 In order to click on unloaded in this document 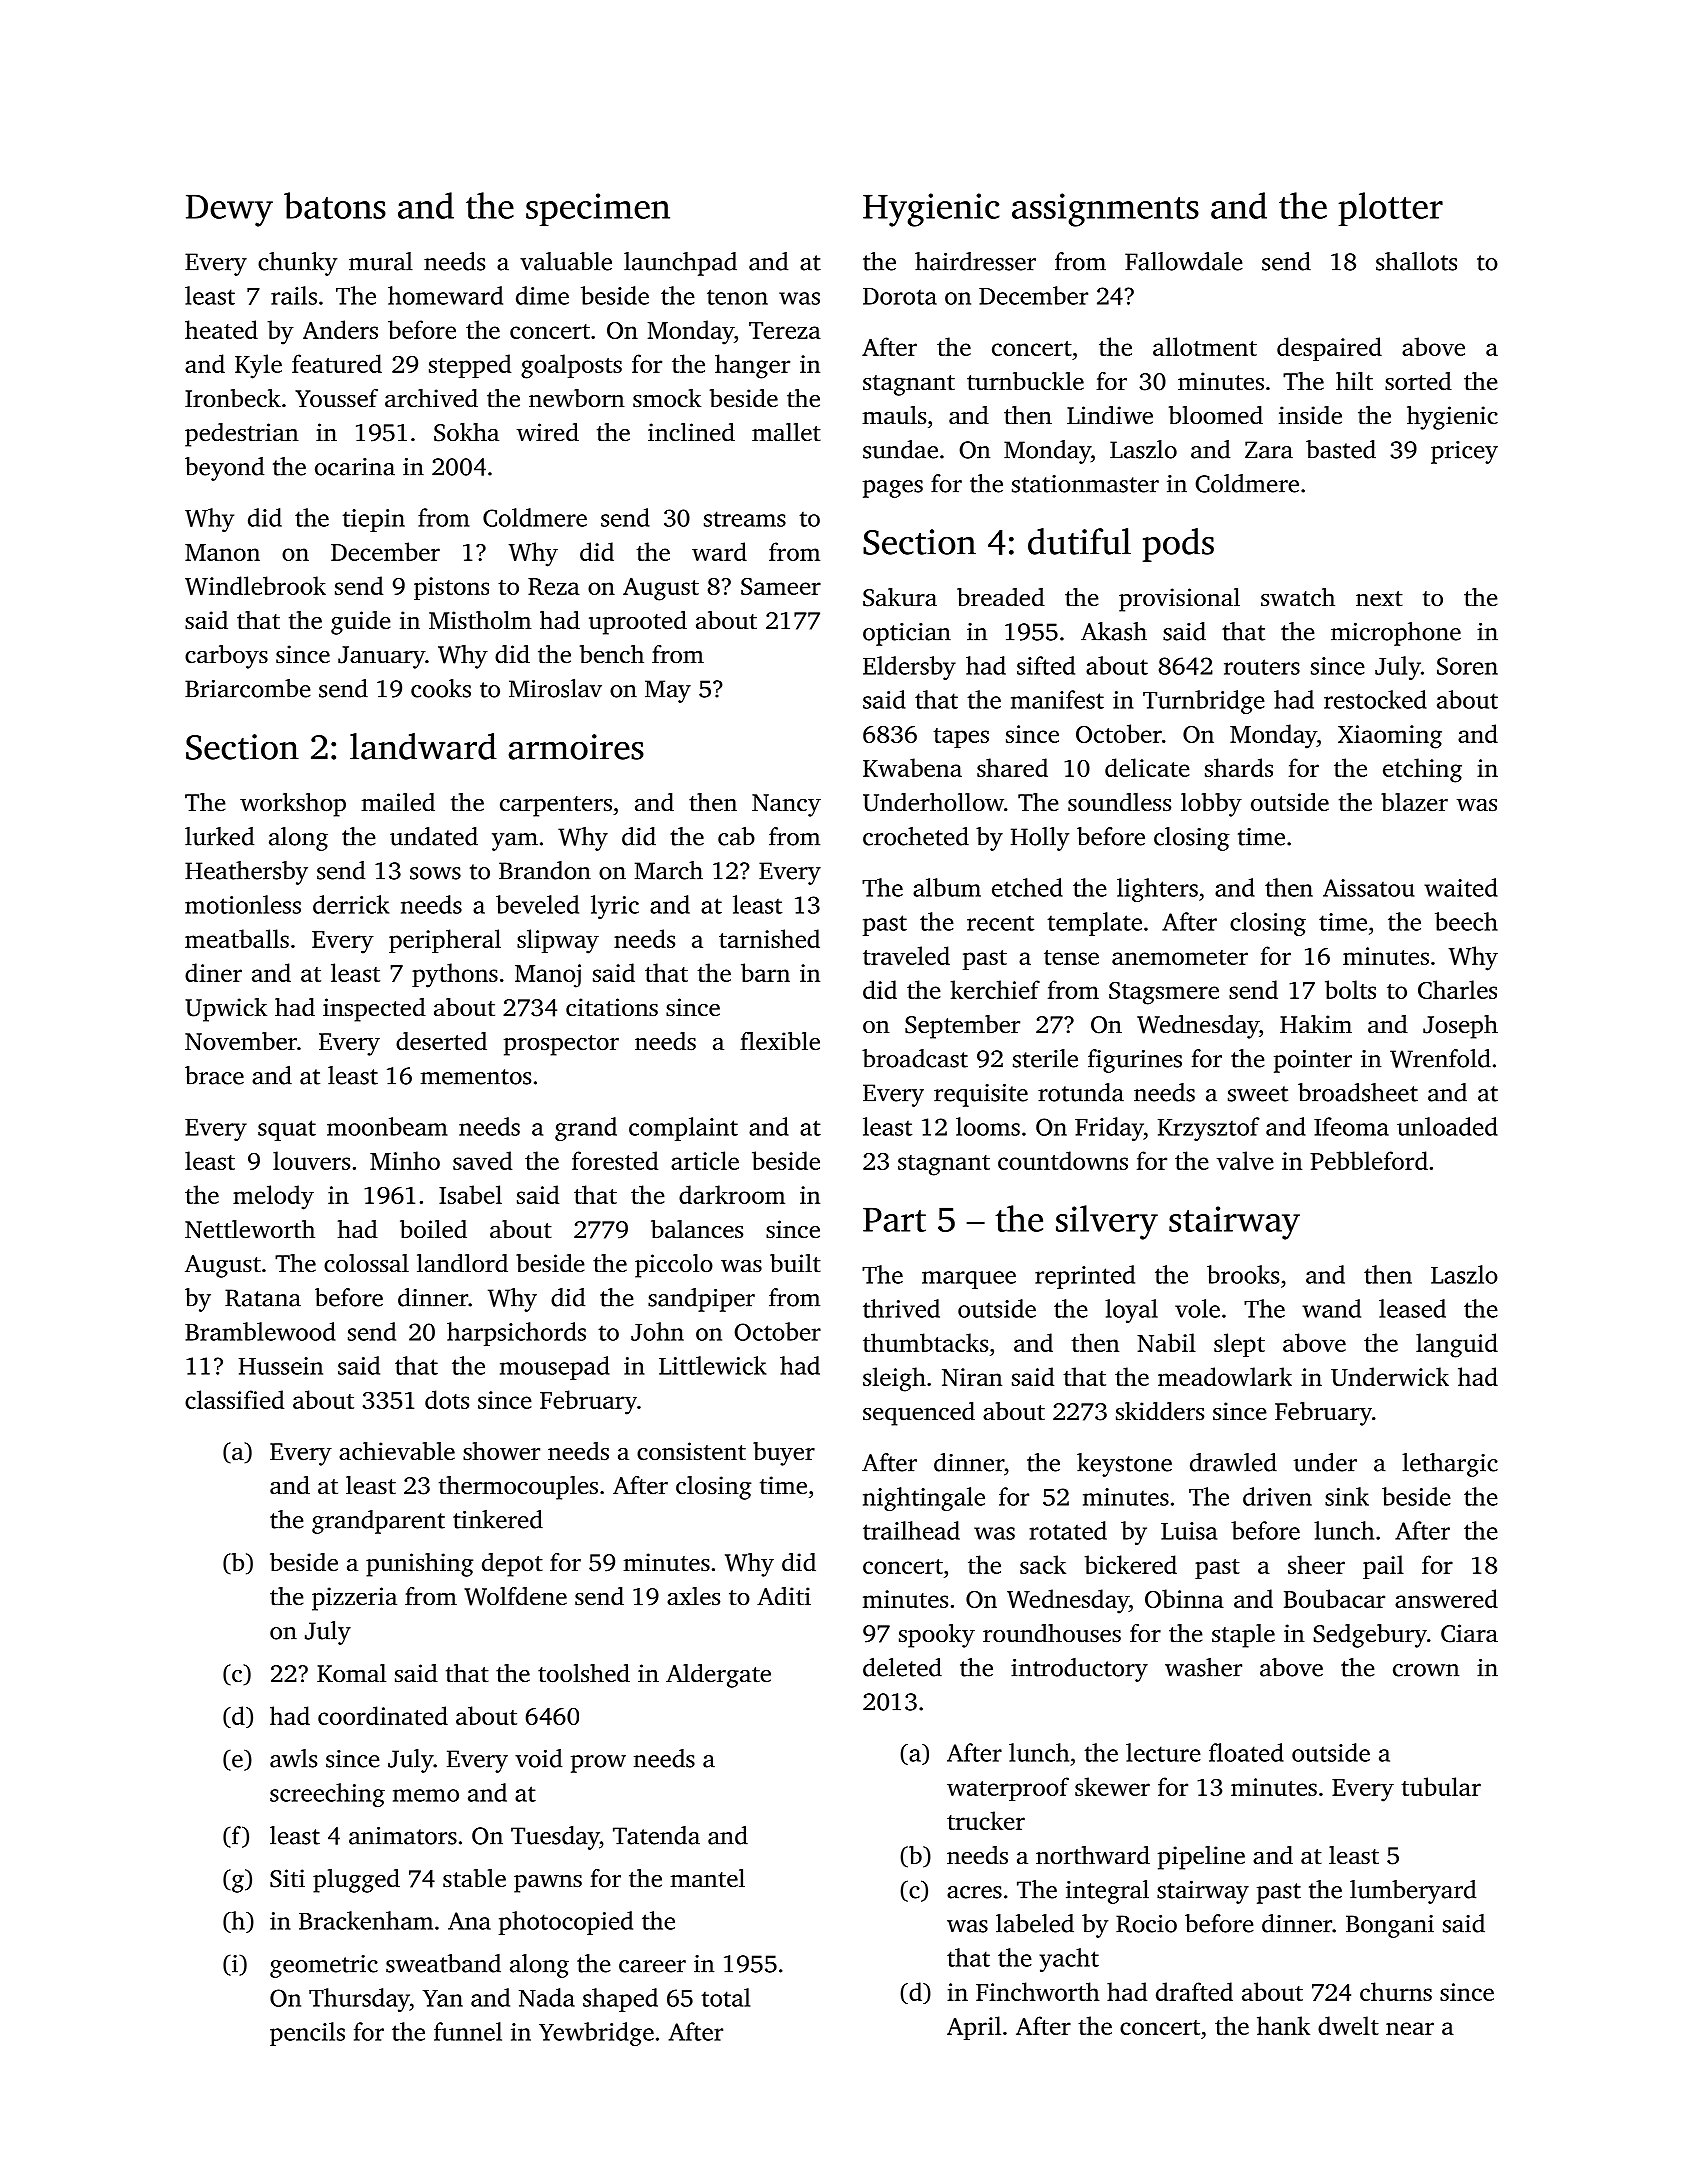, I will do `click(1447, 1126)`.
